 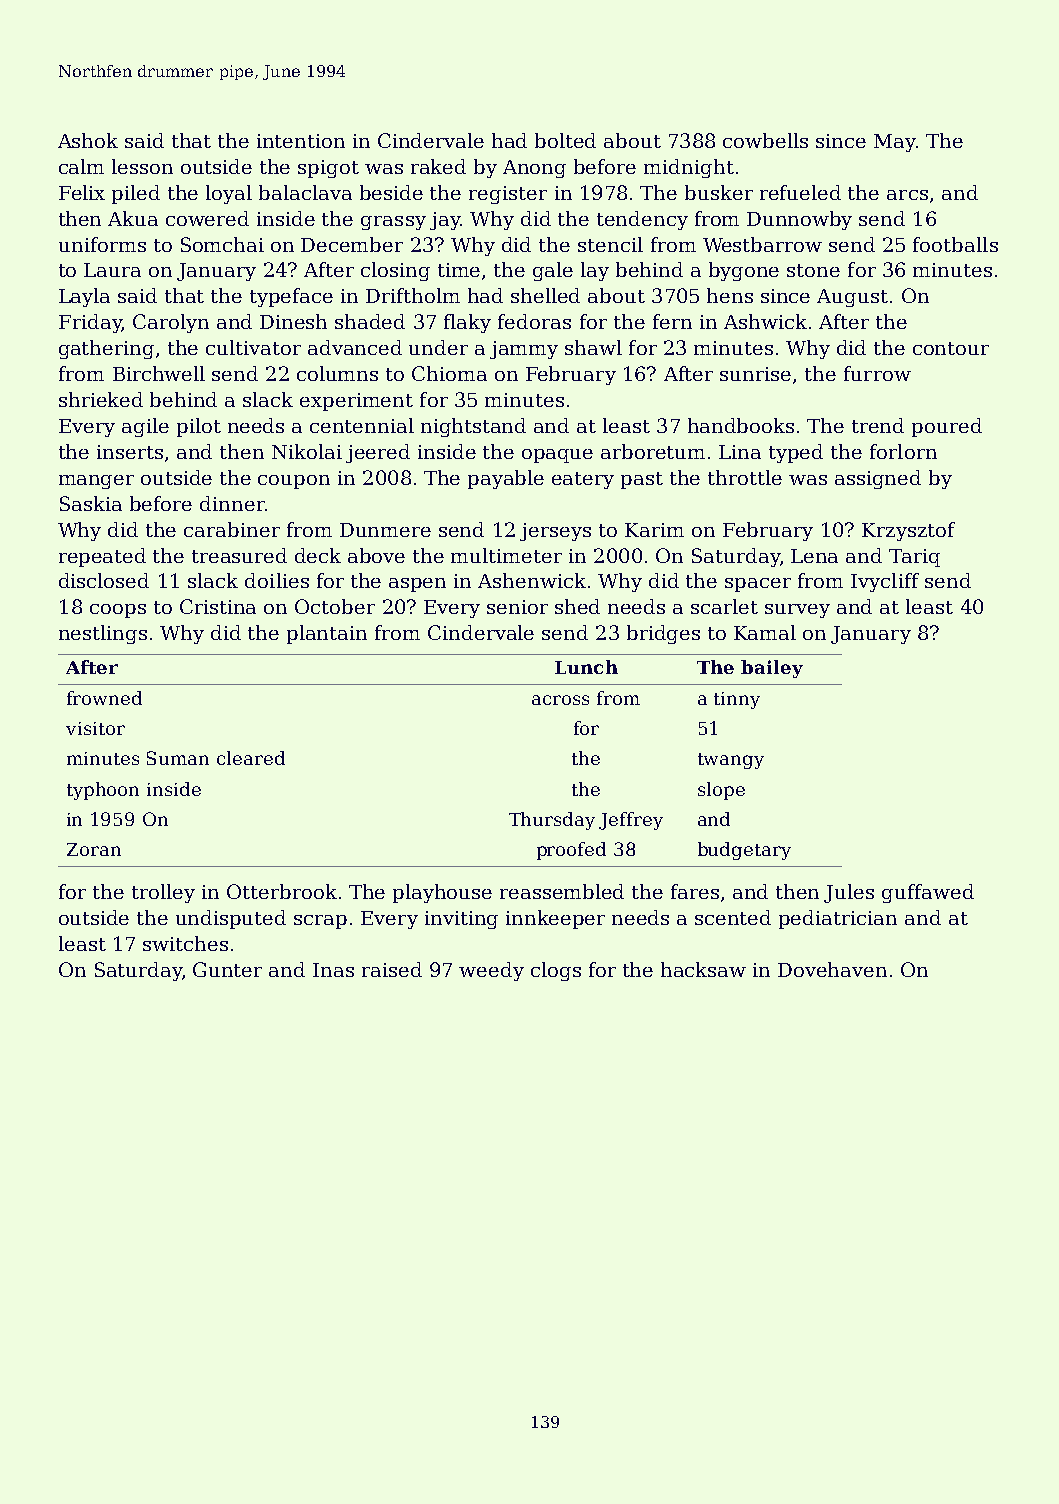 What do you see at coordinates (96, 482) in the screenshot?
I see `manger` at bounding box center [96, 482].
